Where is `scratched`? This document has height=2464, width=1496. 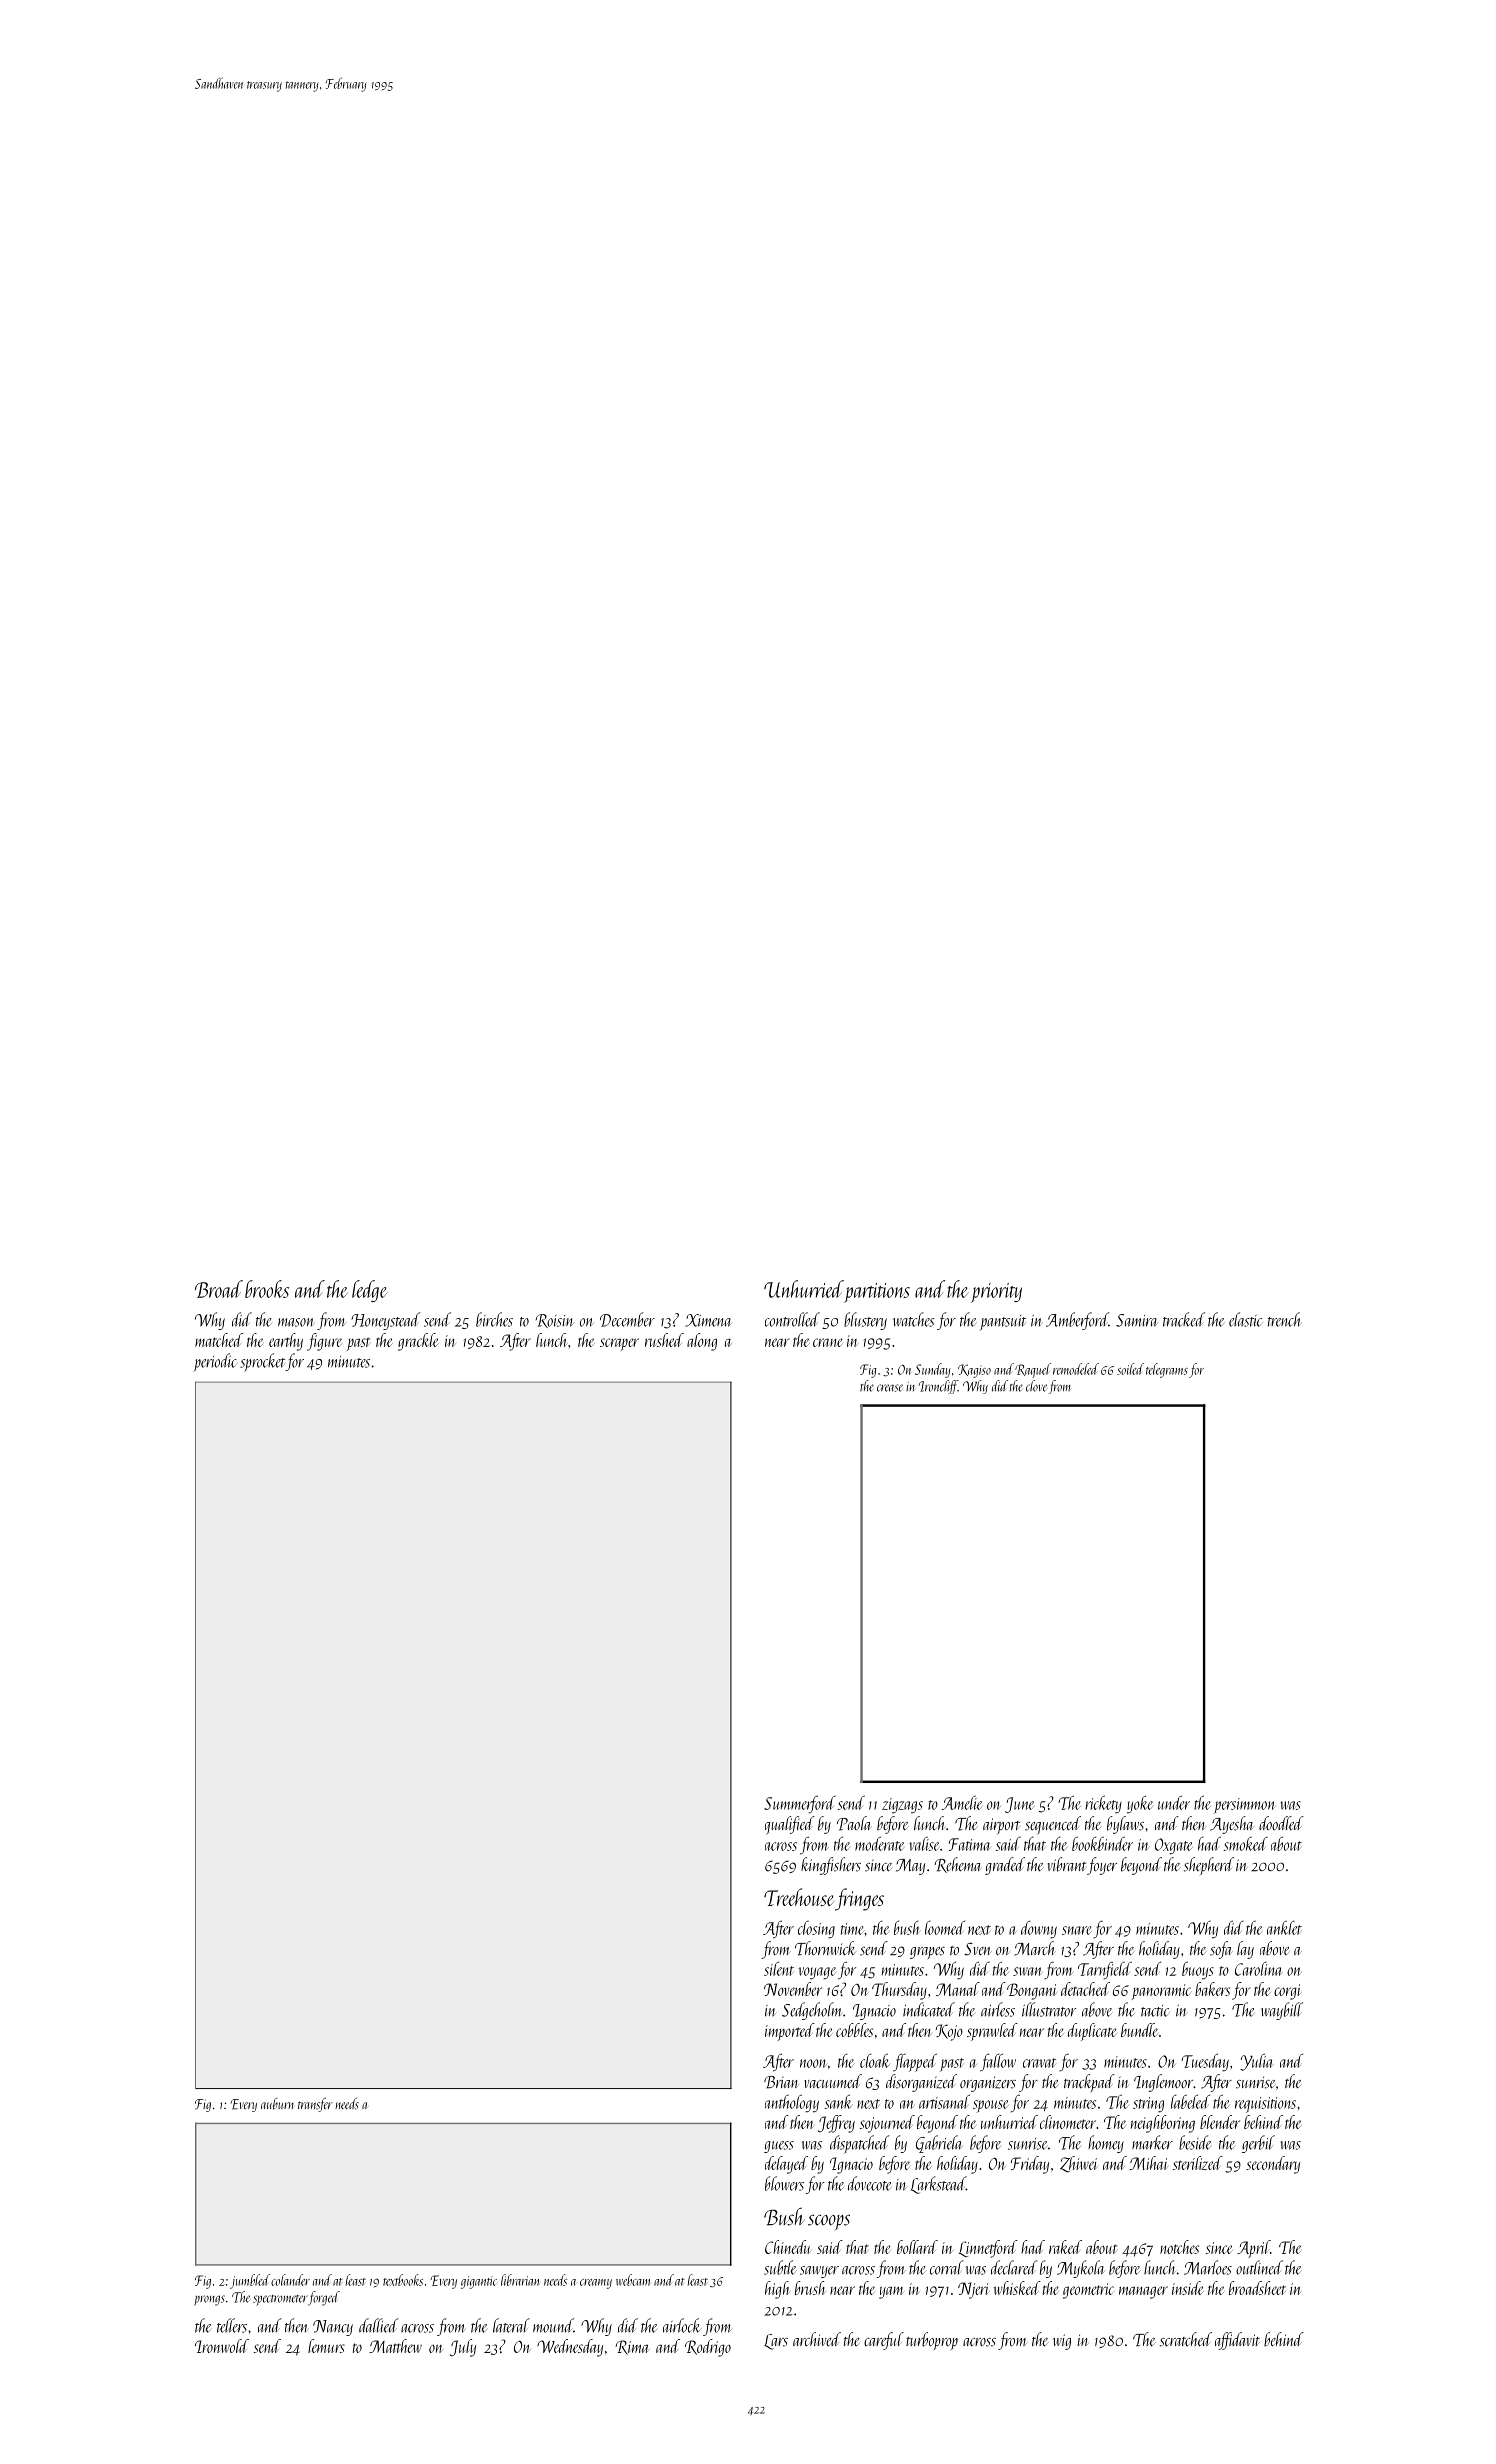 scratched is located at coordinates (1186, 2339).
